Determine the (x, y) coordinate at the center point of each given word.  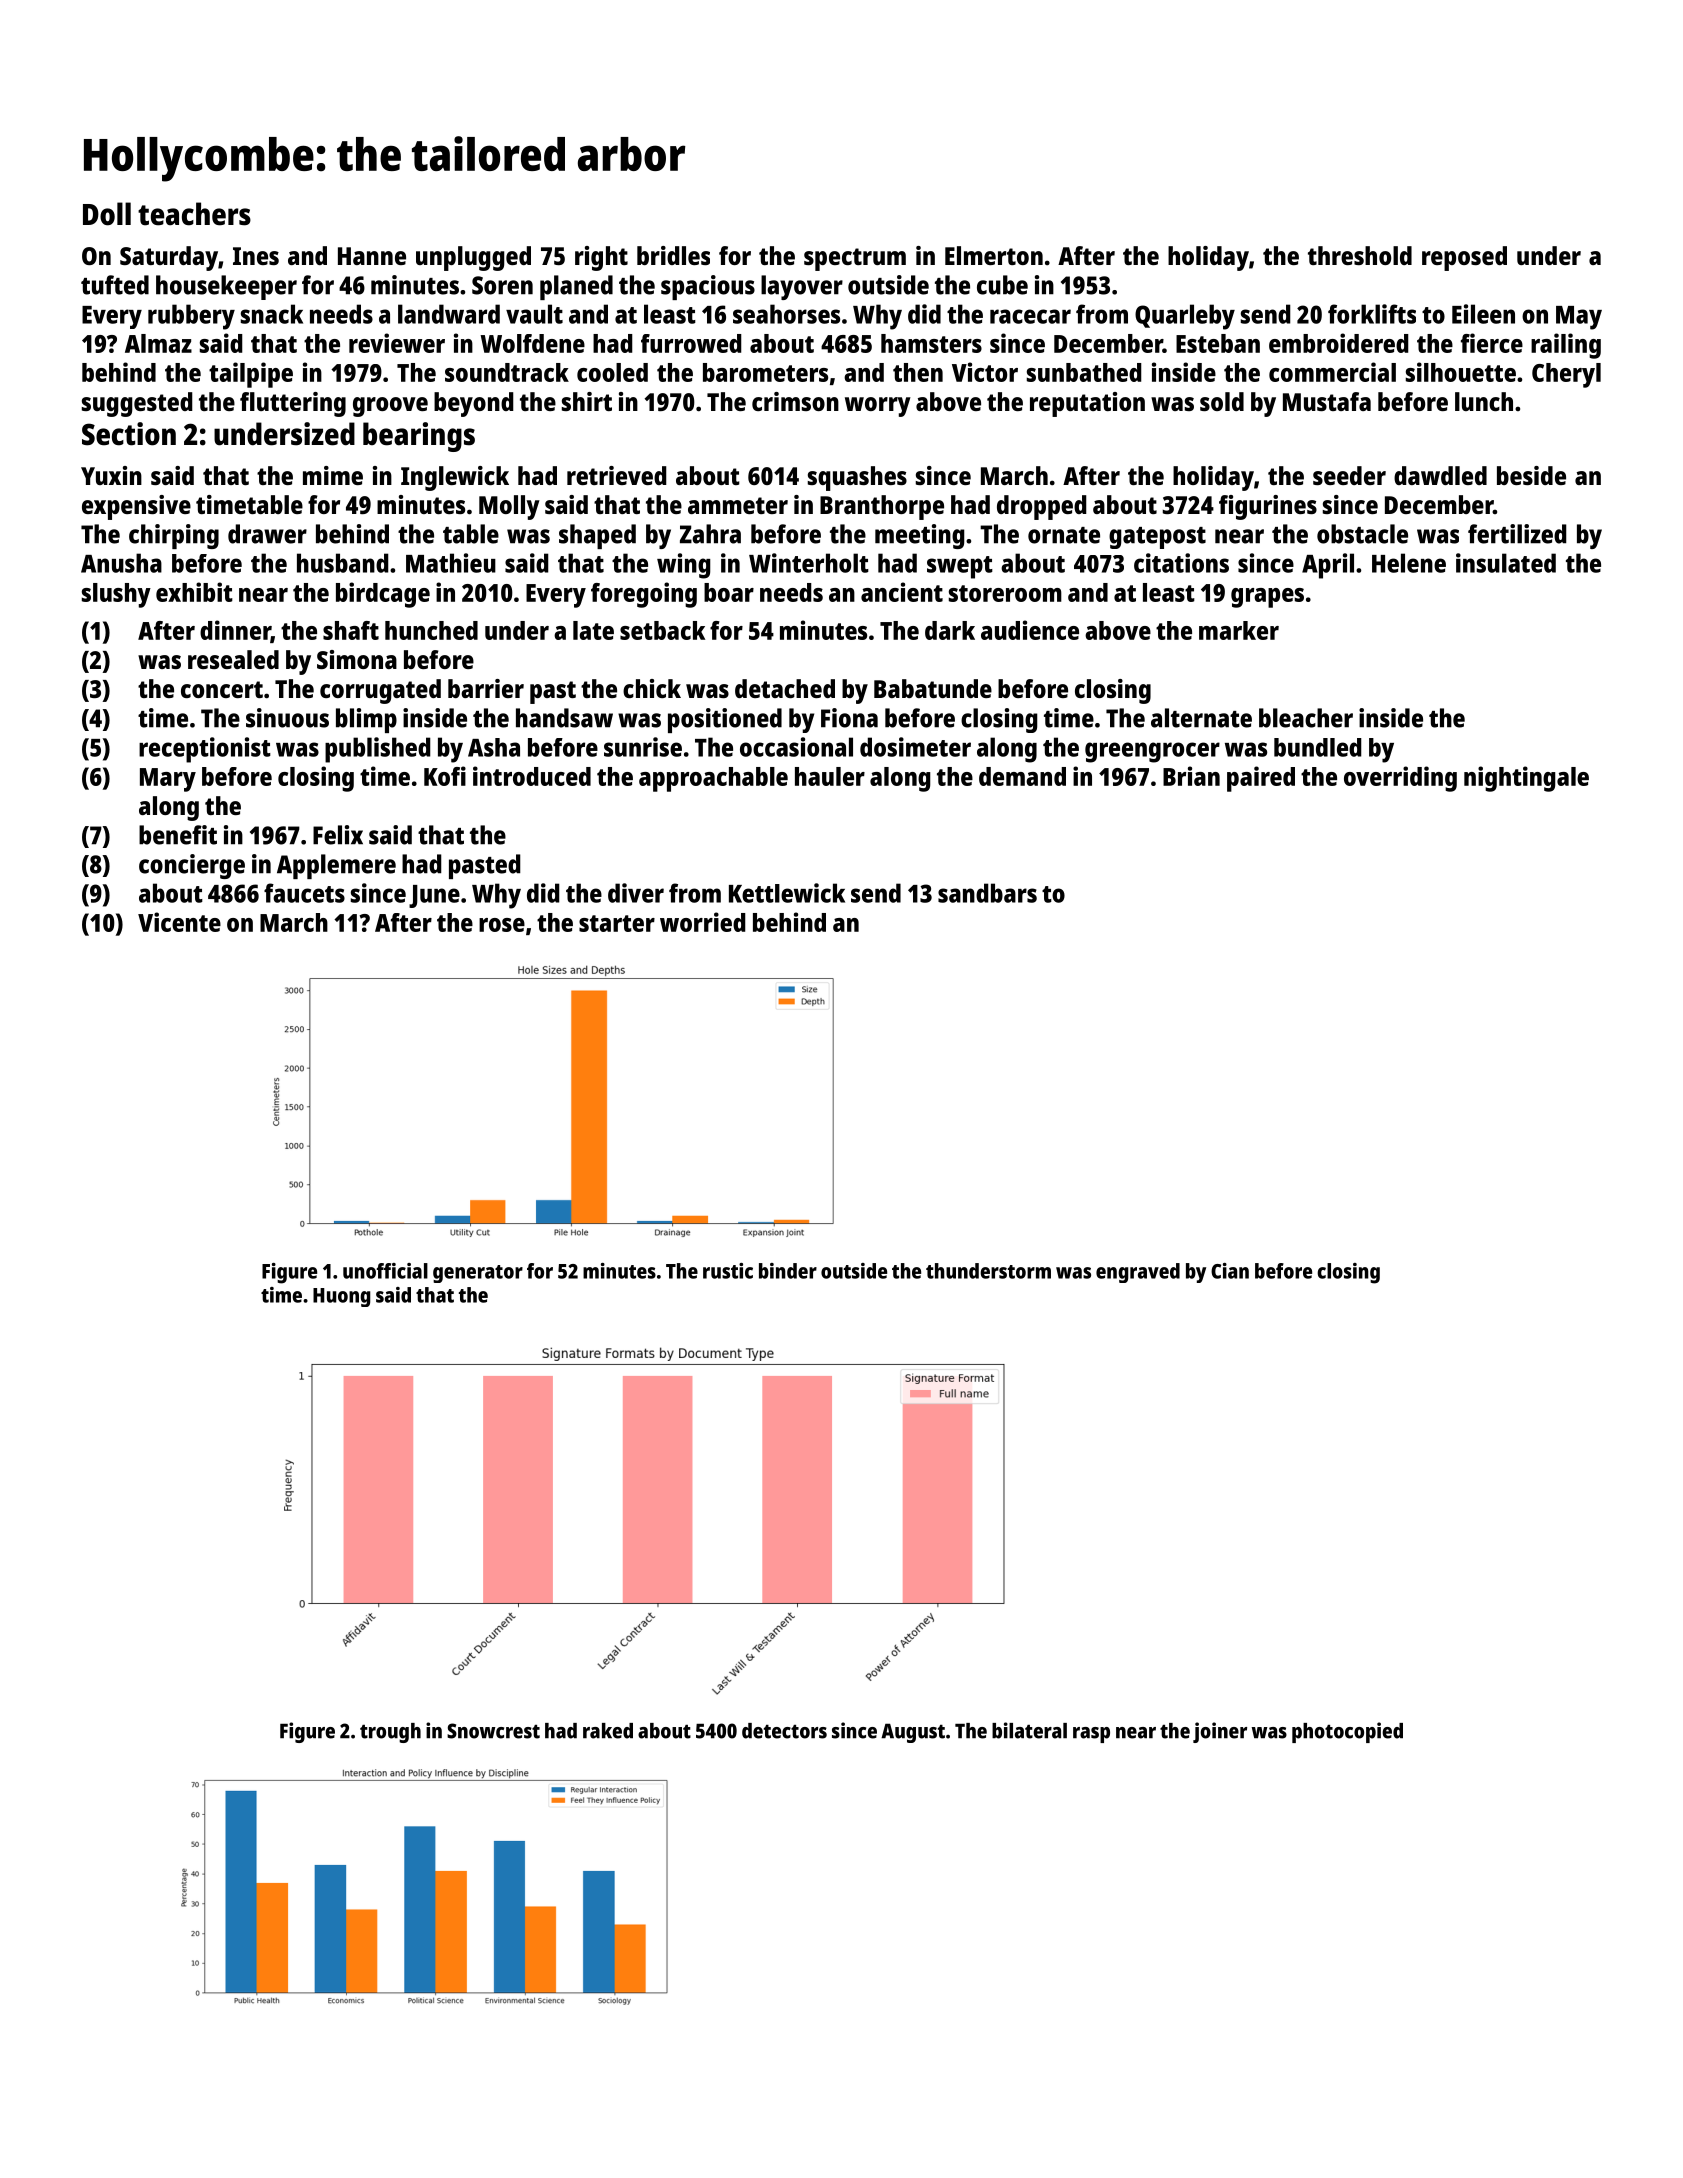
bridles (673, 255)
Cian (1230, 1271)
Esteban (1218, 343)
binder (788, 1271)
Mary (168, 780)
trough (390, 1733)
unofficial (385, 1271)
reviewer (397, 343)
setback (662, 630)
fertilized (1517, 534)
